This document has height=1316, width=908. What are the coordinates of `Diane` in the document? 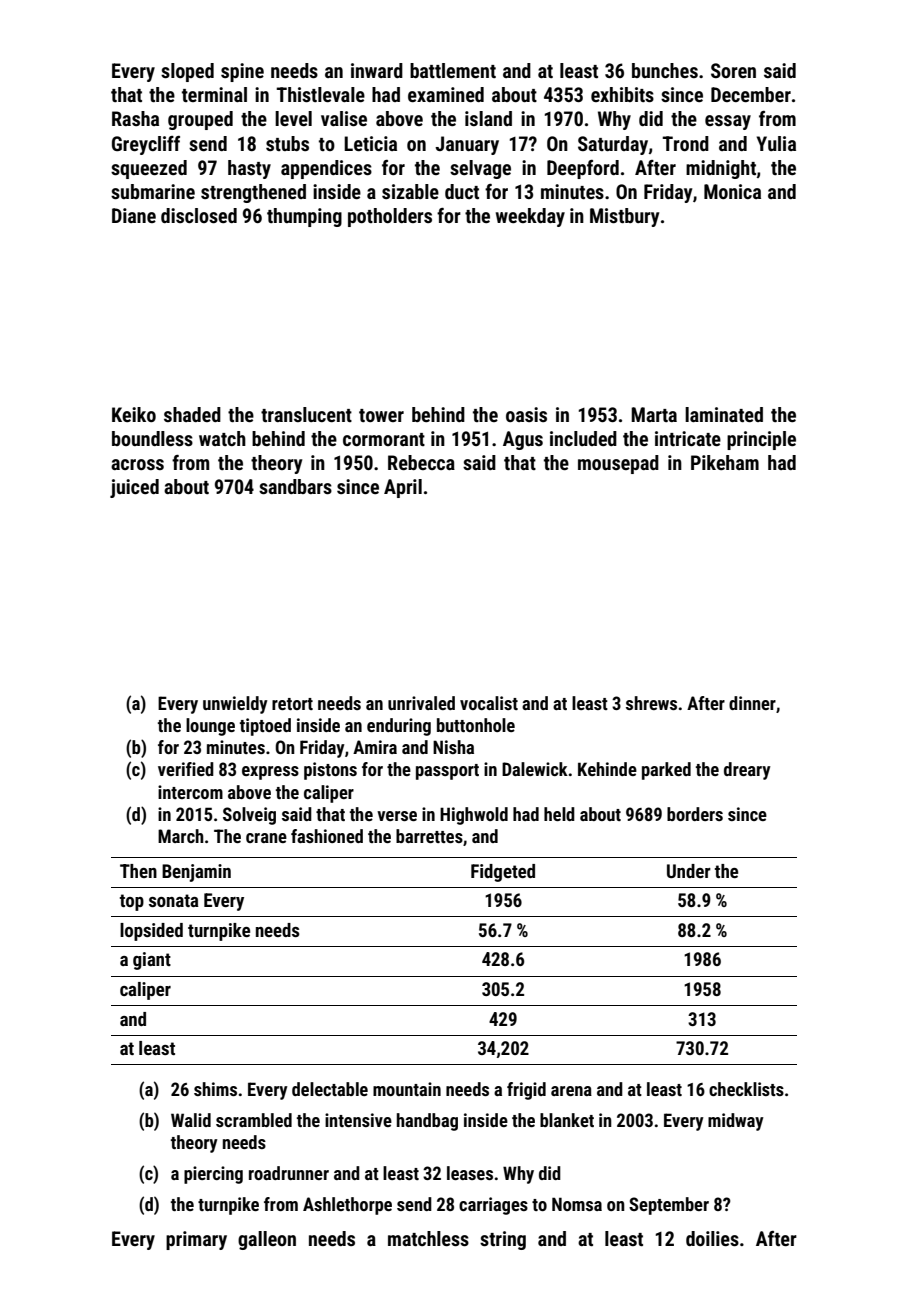 It's located at (134, 215).
